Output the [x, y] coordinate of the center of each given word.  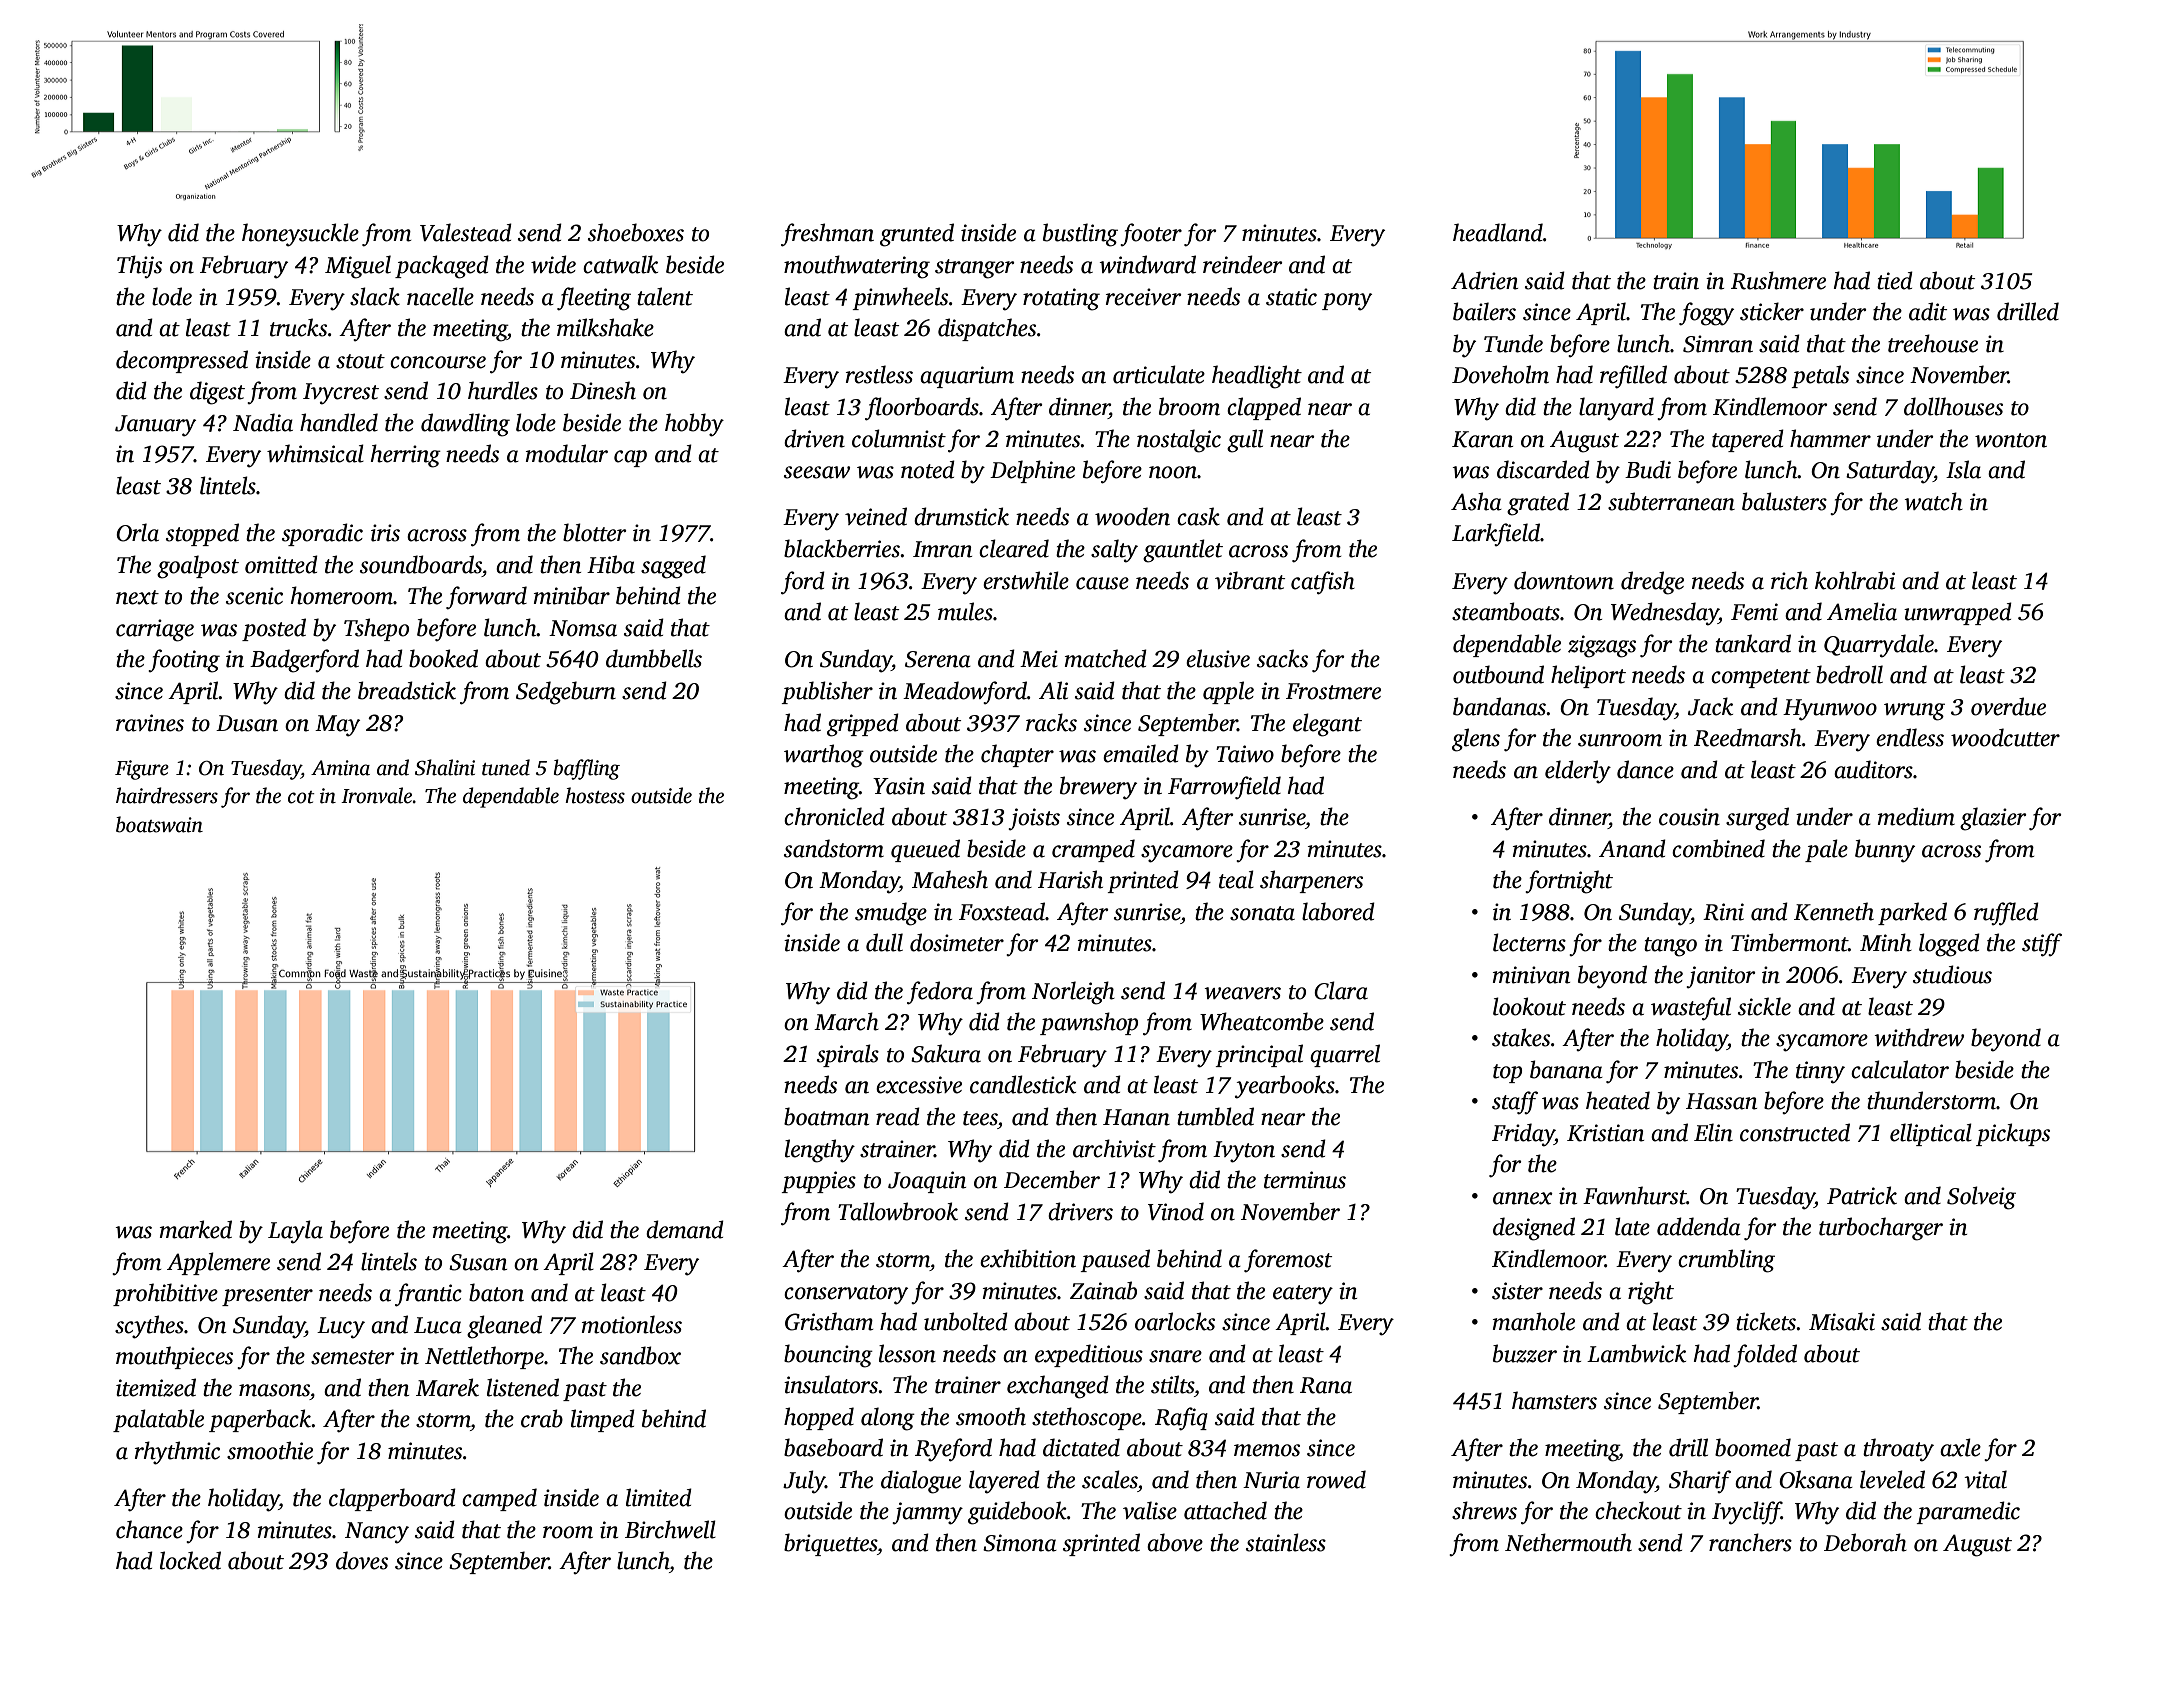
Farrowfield [1224, 788]
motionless [632, 1324]
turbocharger [1881, 1229]
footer [1151, 234]
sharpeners [1311, 881]
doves [362, 1560]
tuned [506, 767]
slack [375, 296]
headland [1498, 232]
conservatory [846, 1295]
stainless [1286, 1542]
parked [1912, 913]
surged [1757, 819]
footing [184, 661]
